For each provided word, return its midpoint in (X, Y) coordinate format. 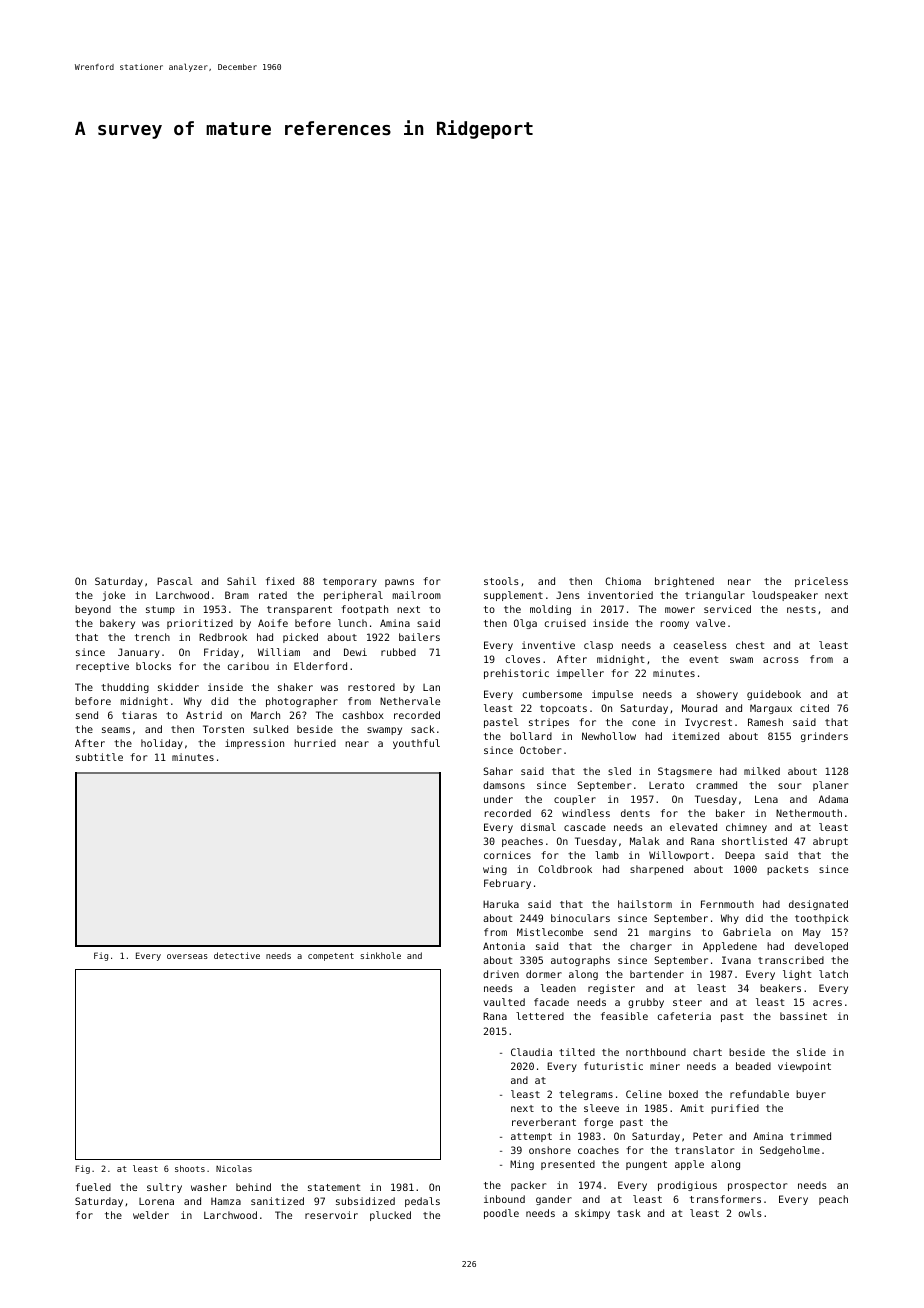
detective (237, 955)
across (781, 660)
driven (501, 974)
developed (821, 947)
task (629, 1213)
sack (423, 729)
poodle (501, 1214)
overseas (187, 956)
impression (254, 744)
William (279, 652)
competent (331, 957)
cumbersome (552, 694)
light (797, 975)
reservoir (331, 1215)
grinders (824, 737)
